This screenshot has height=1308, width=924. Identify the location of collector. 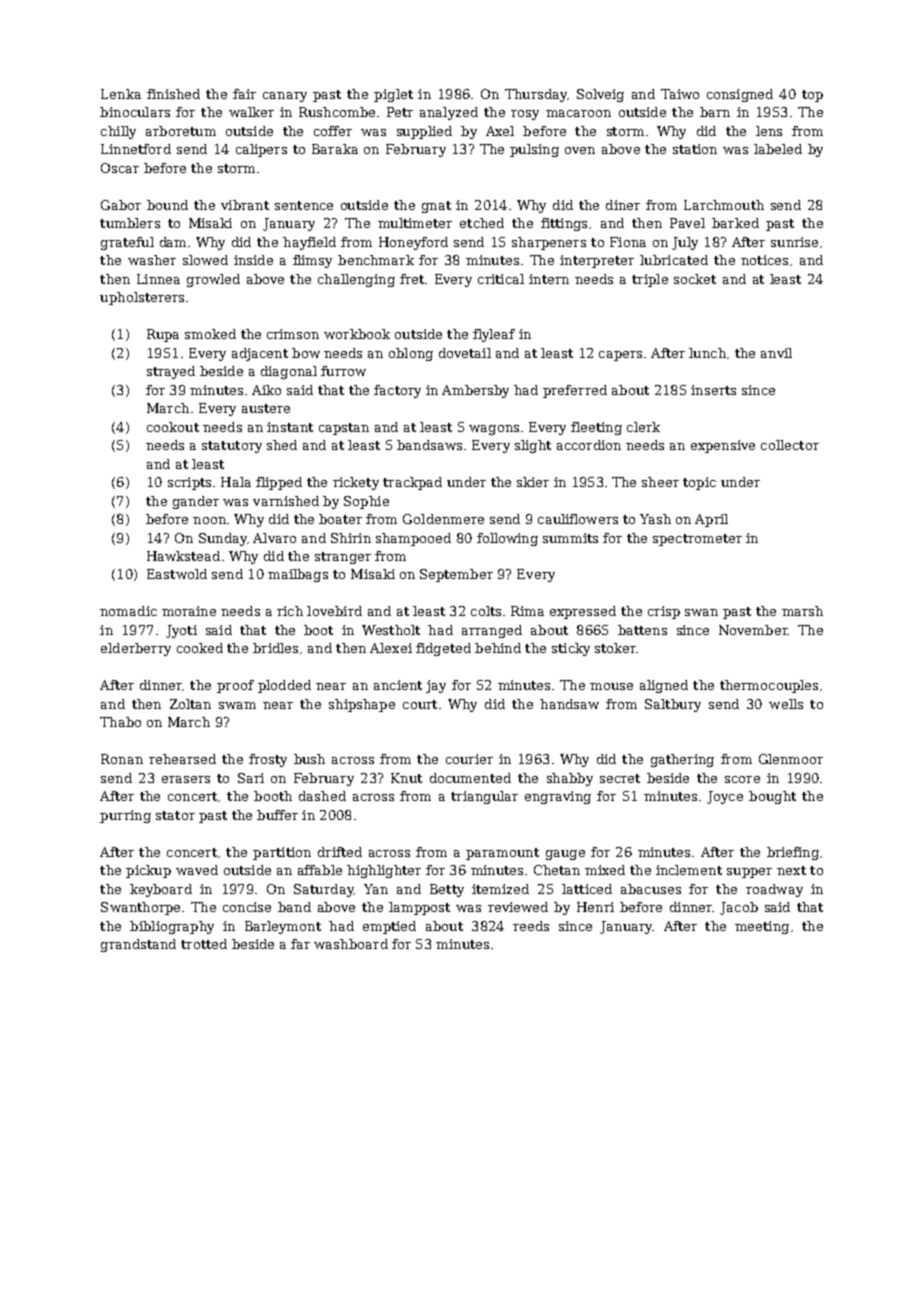
(790, 445).
